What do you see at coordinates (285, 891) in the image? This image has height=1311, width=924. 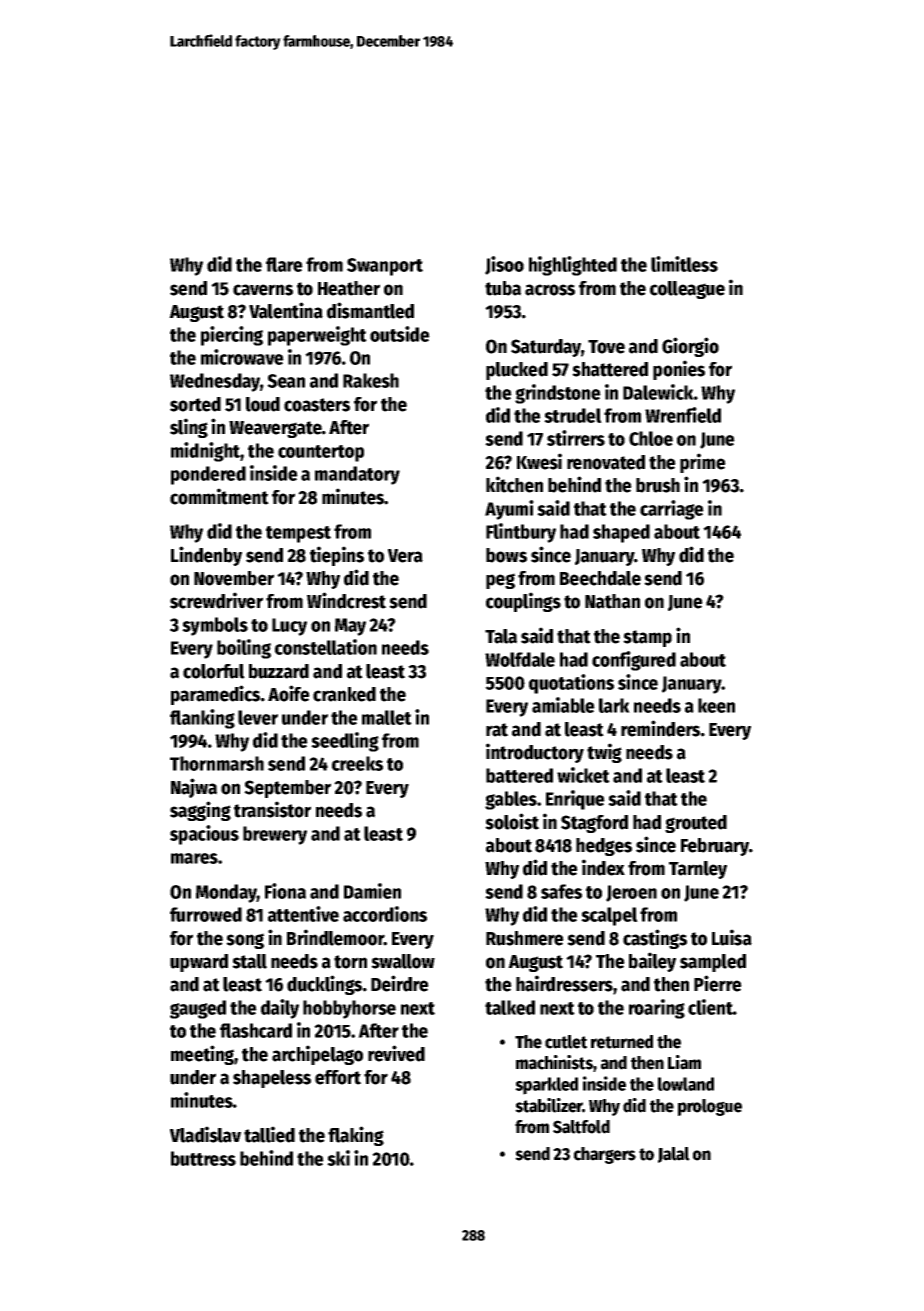 I see `Fiona` at bounding box center [285, 891].
